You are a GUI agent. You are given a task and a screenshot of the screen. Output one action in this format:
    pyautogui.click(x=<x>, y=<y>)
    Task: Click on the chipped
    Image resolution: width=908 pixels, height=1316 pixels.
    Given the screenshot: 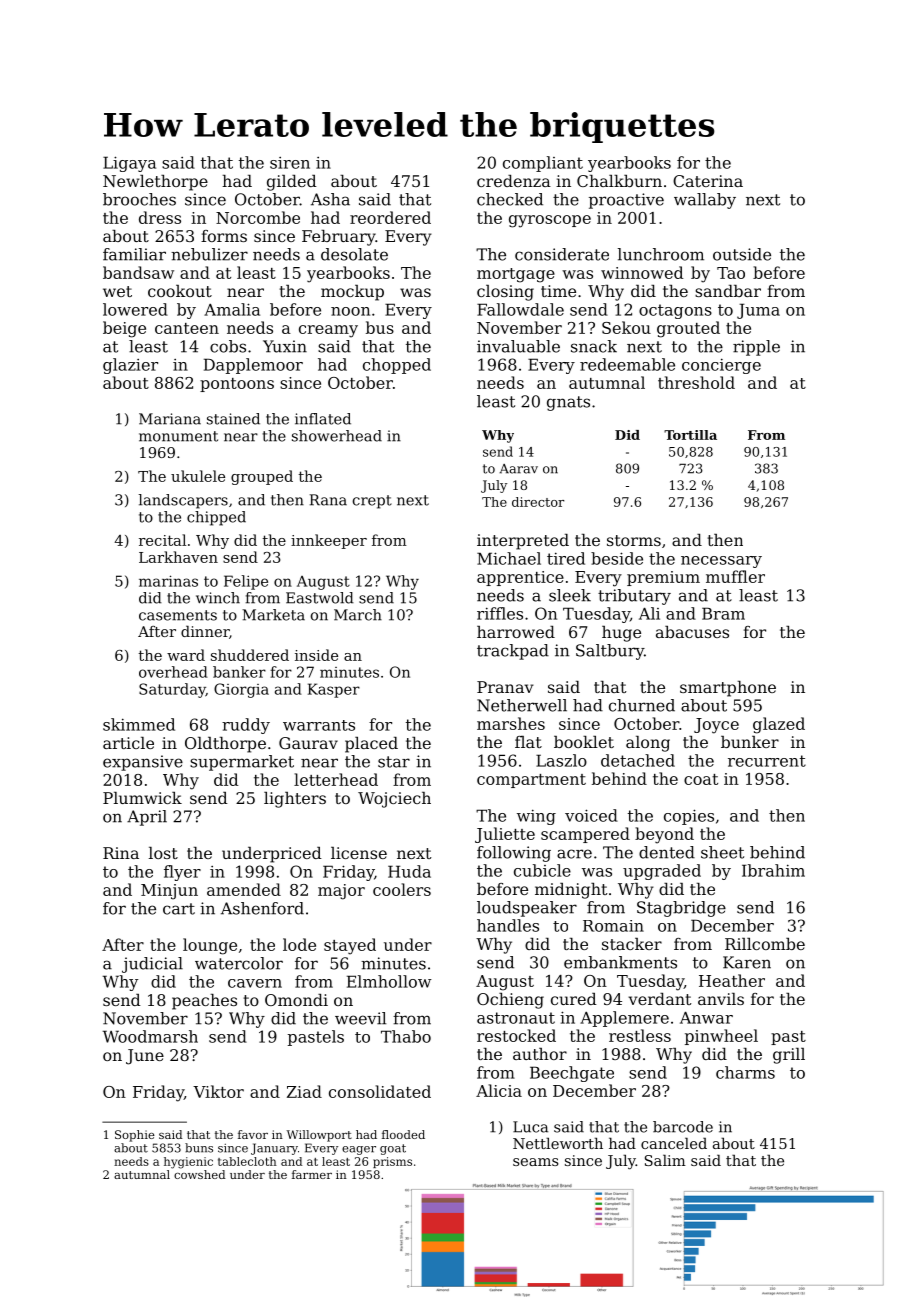 What is the action you would take?
    pyautogui.click(x=216, y=518)
